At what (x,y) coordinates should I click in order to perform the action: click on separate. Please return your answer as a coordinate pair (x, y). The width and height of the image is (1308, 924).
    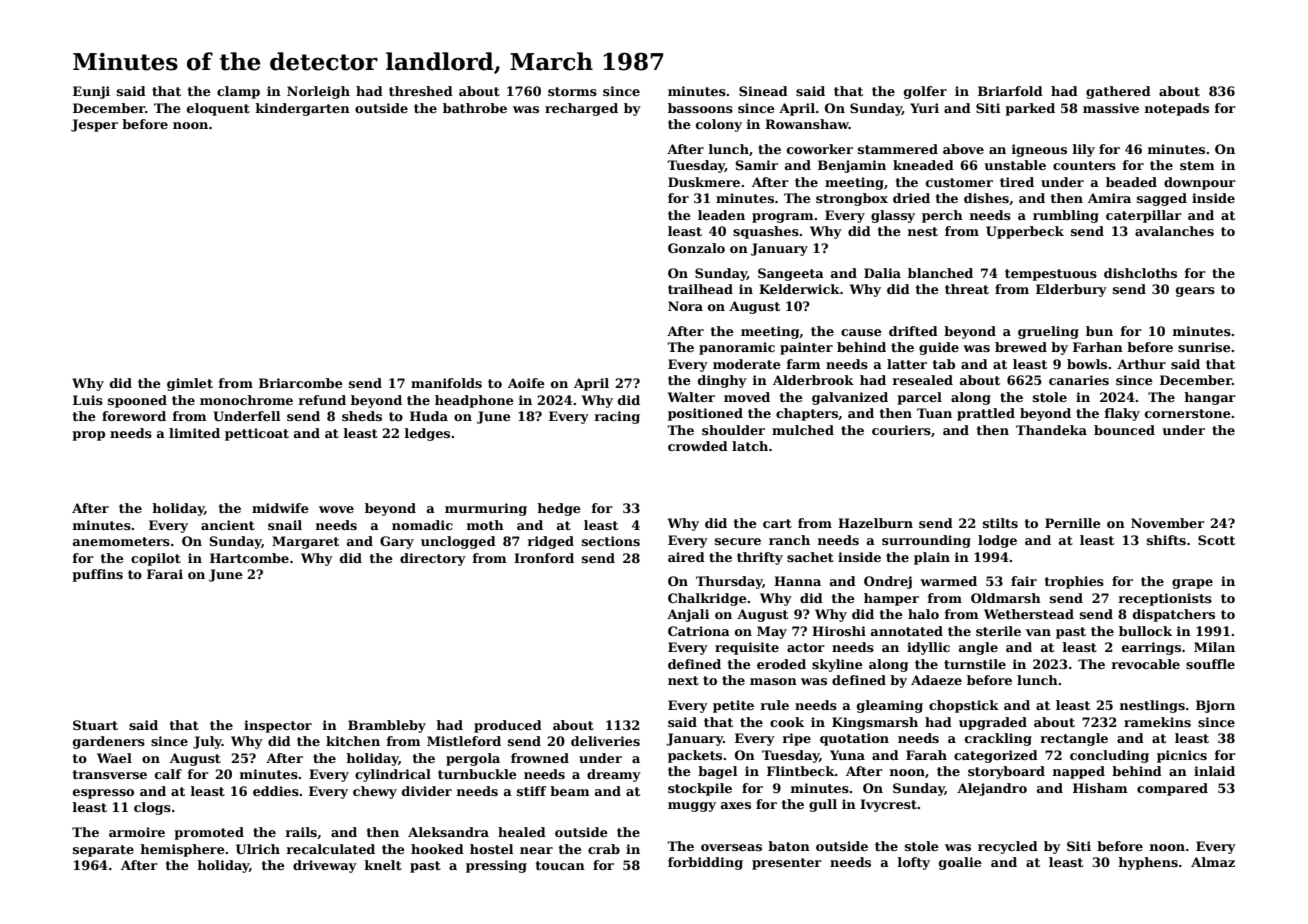
    Looking at the image, I should click on (103, 851).
